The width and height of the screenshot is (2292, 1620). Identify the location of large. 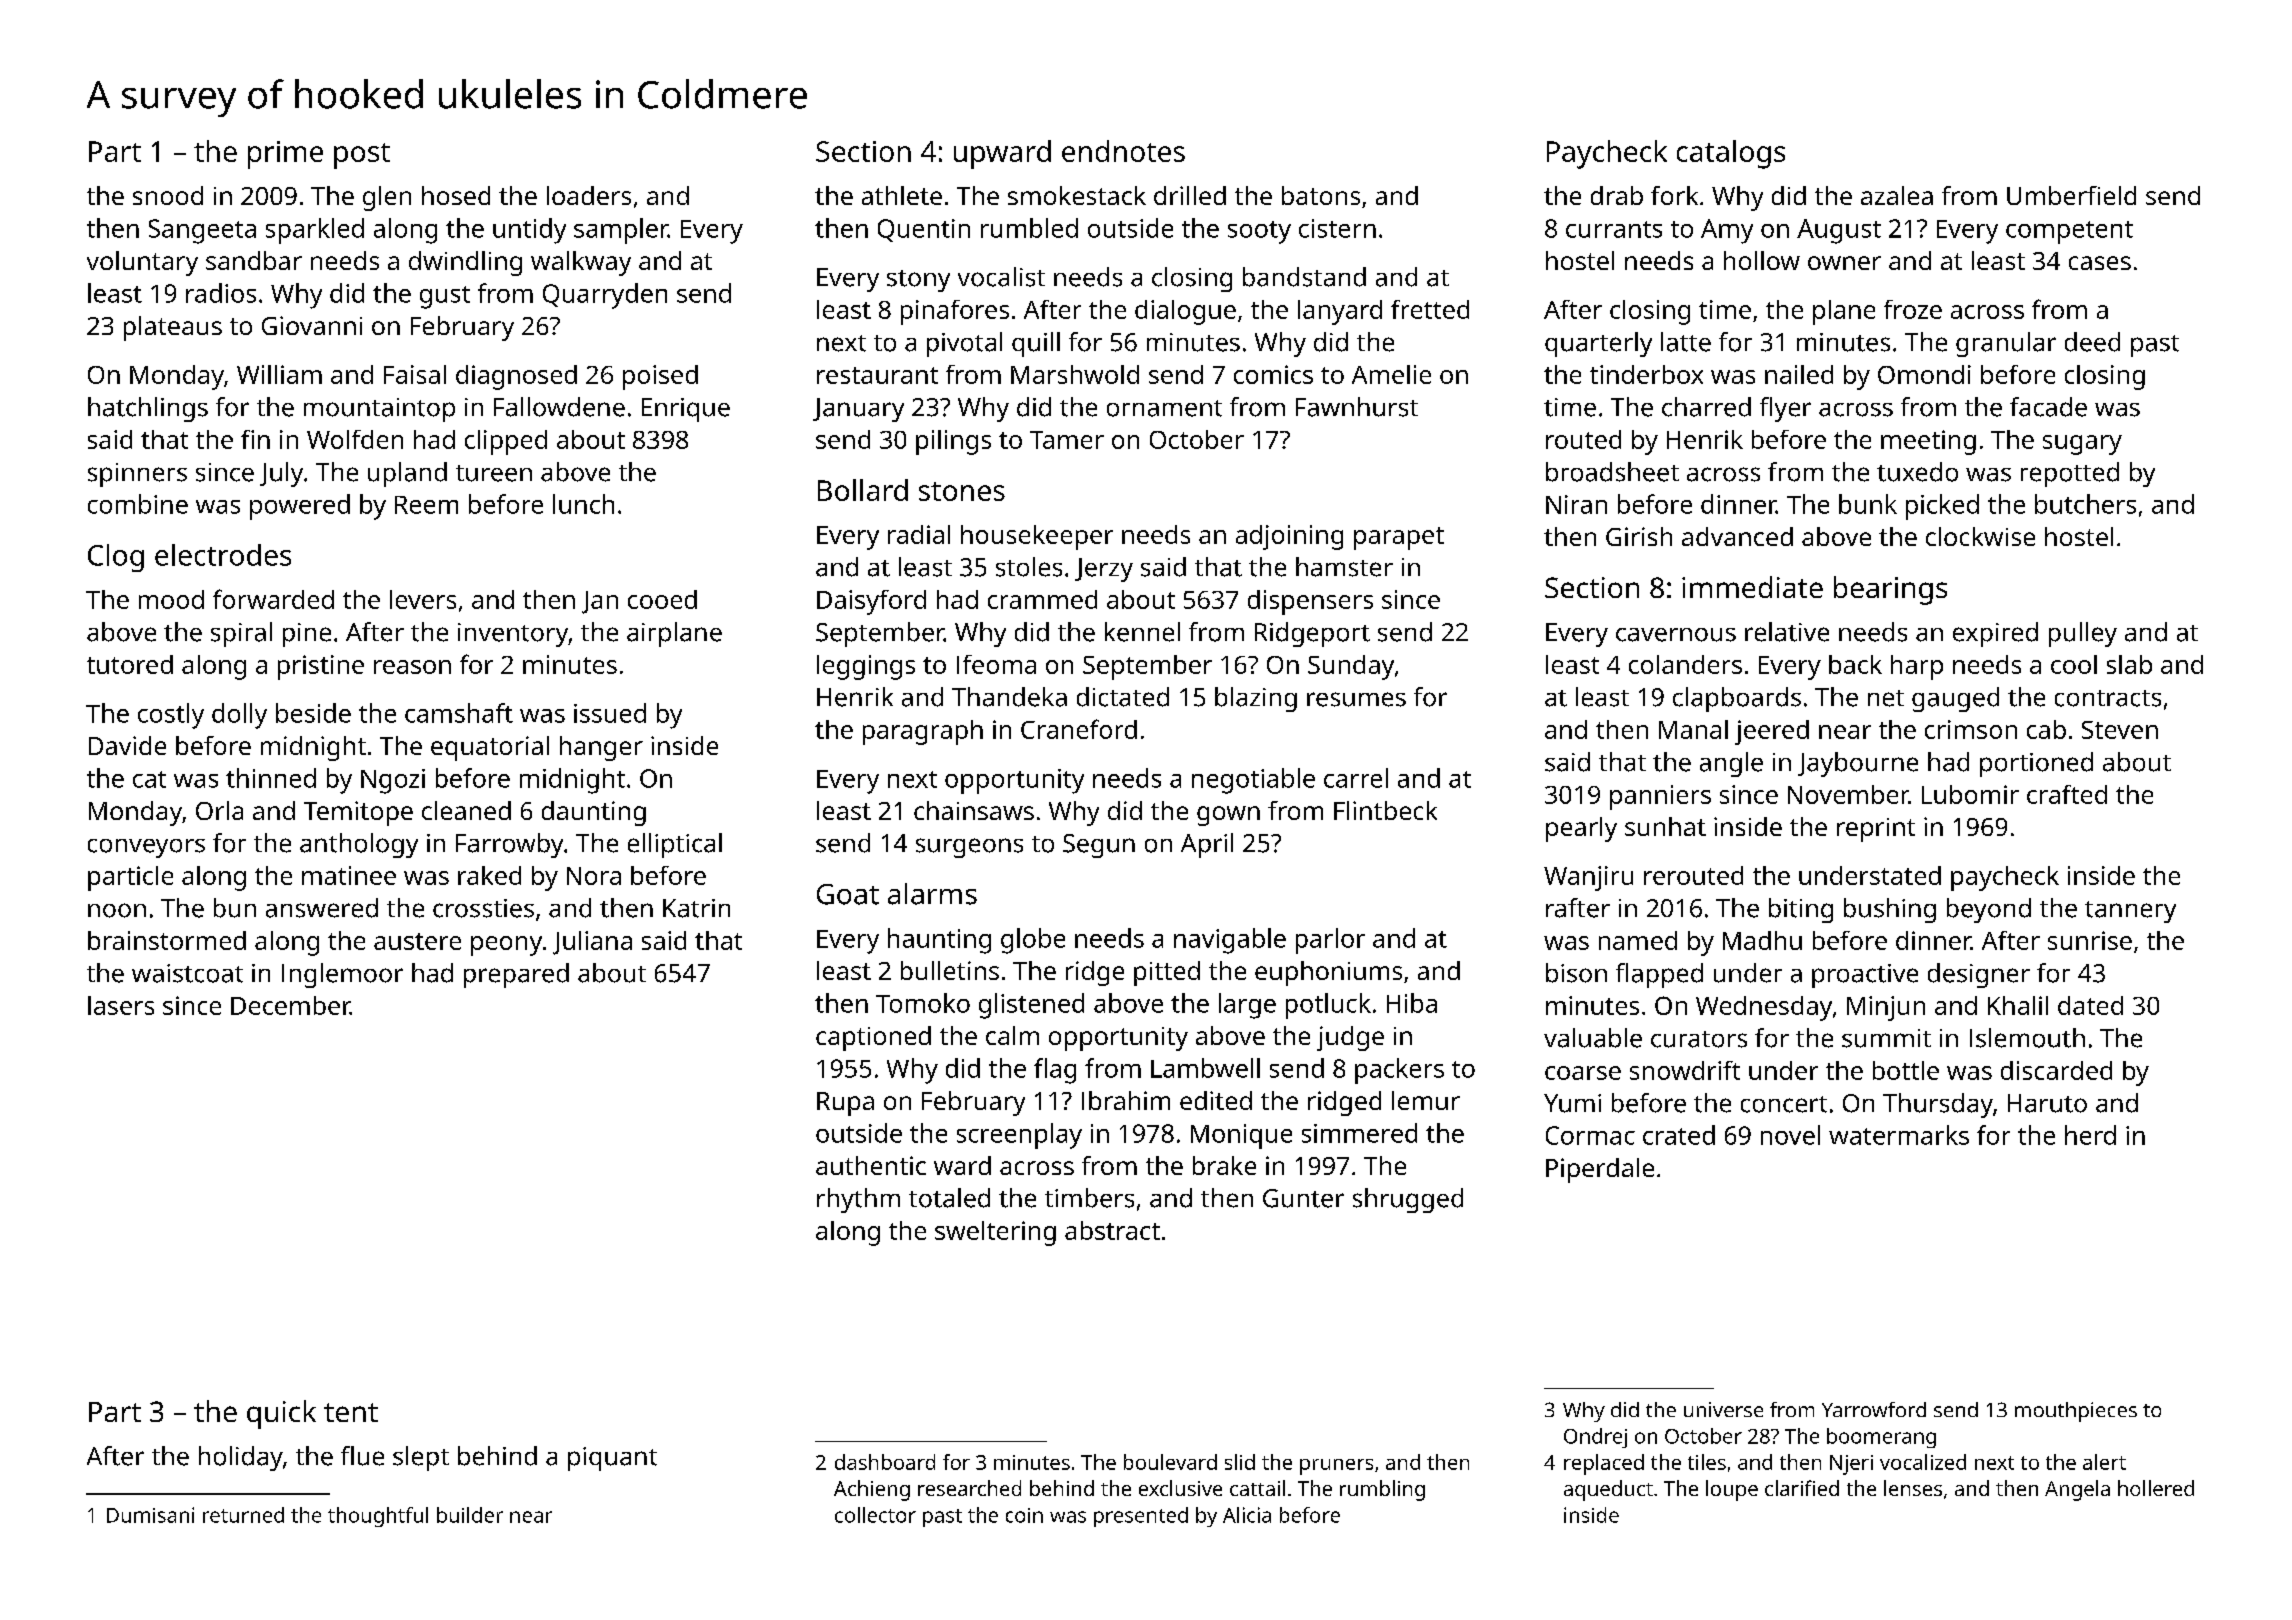
(1247, 1006).
